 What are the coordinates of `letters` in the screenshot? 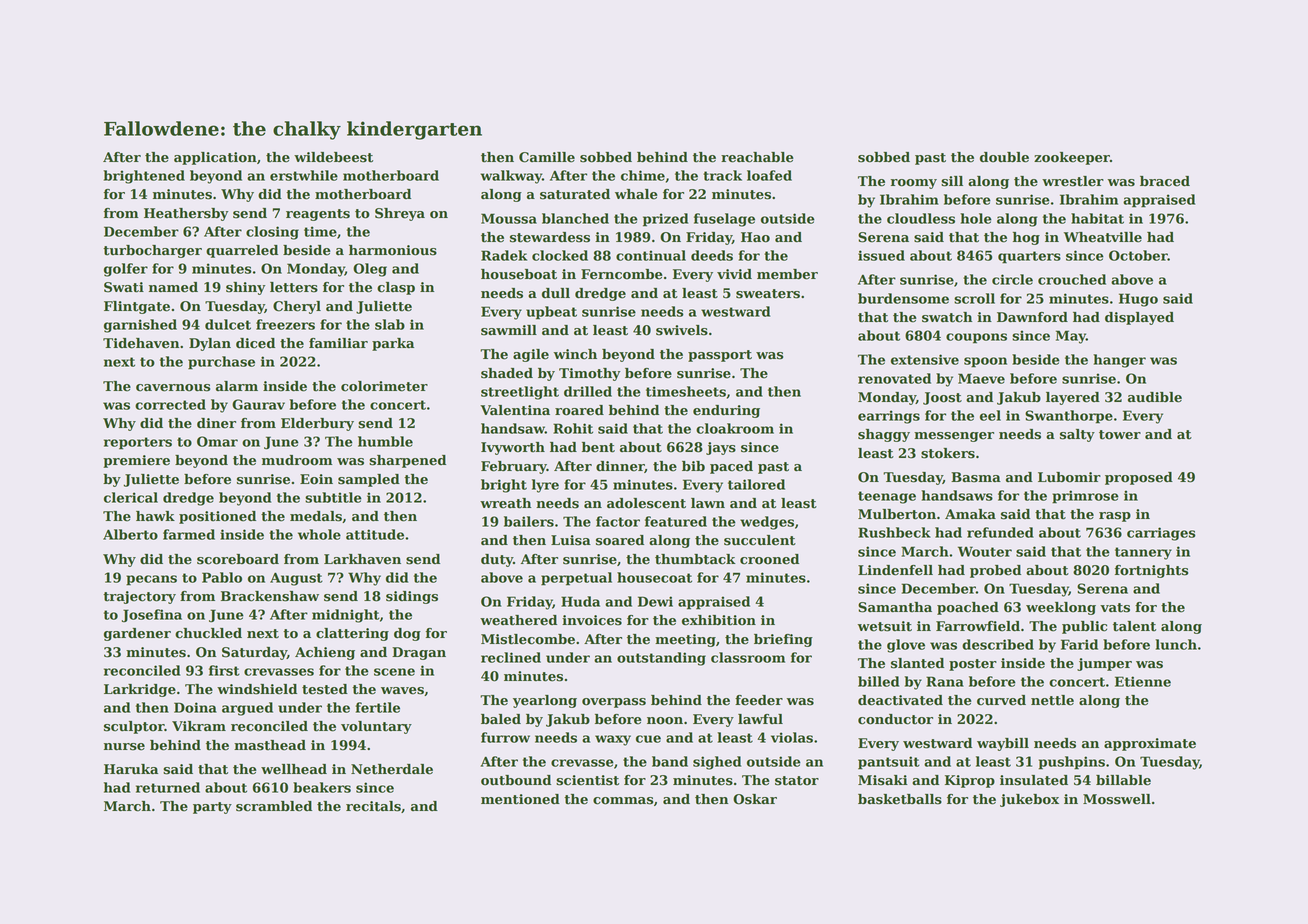 It's located at (294, 287).
